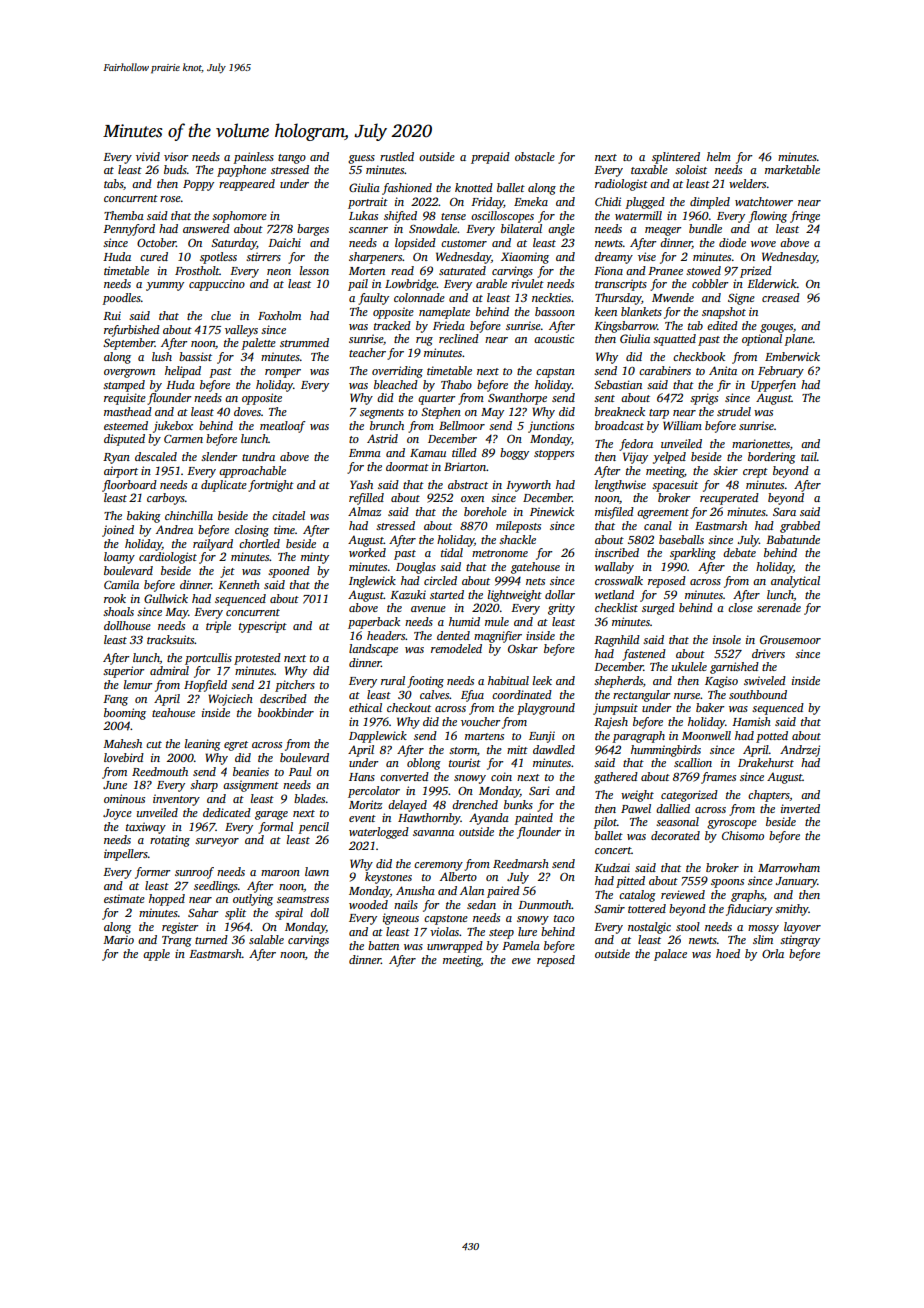 The width and height of the screenshot is (924, 1308). I want to click on Emberwick, so click(792, 356).
